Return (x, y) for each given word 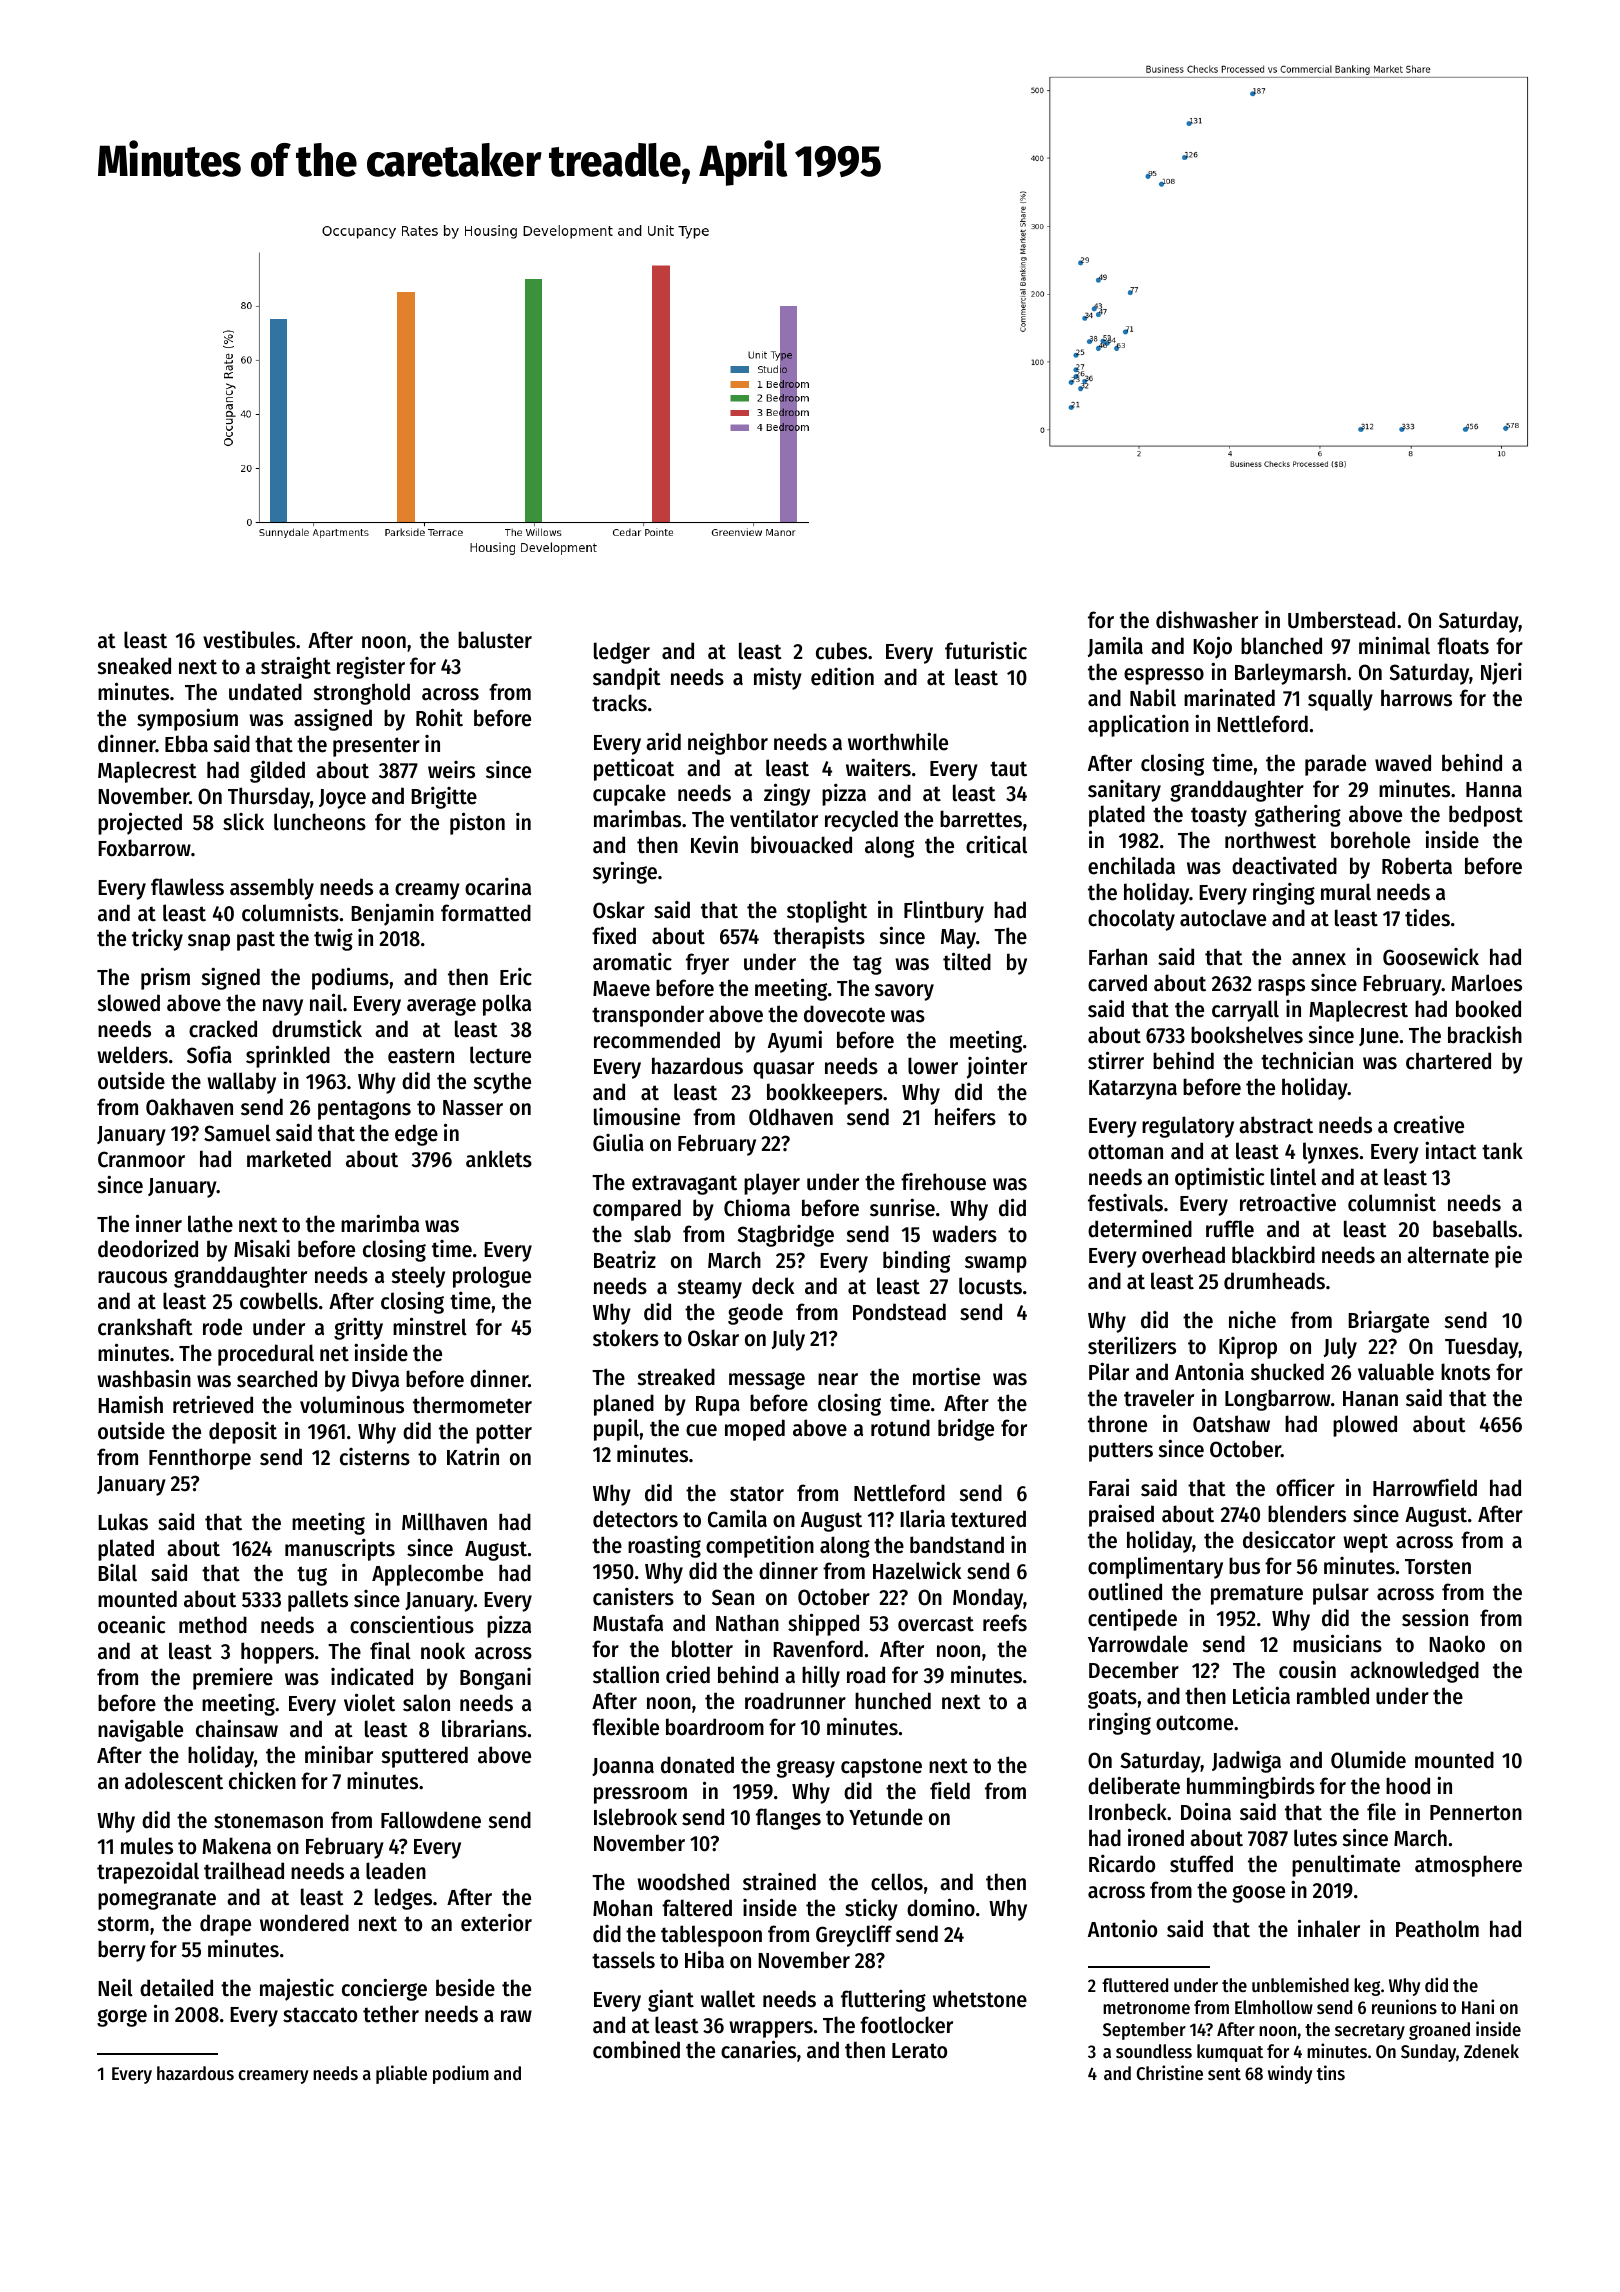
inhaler (1329, 1928)
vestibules (249, 640)
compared (637, 1210)
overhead (1183, 1255)
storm (123, 1924)
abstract (1276, 1125)
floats (1463, 646)
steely (418, 1277)
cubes (841, 651)
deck (773, 1286)
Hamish (130, 1404)
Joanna (623, 1767)
